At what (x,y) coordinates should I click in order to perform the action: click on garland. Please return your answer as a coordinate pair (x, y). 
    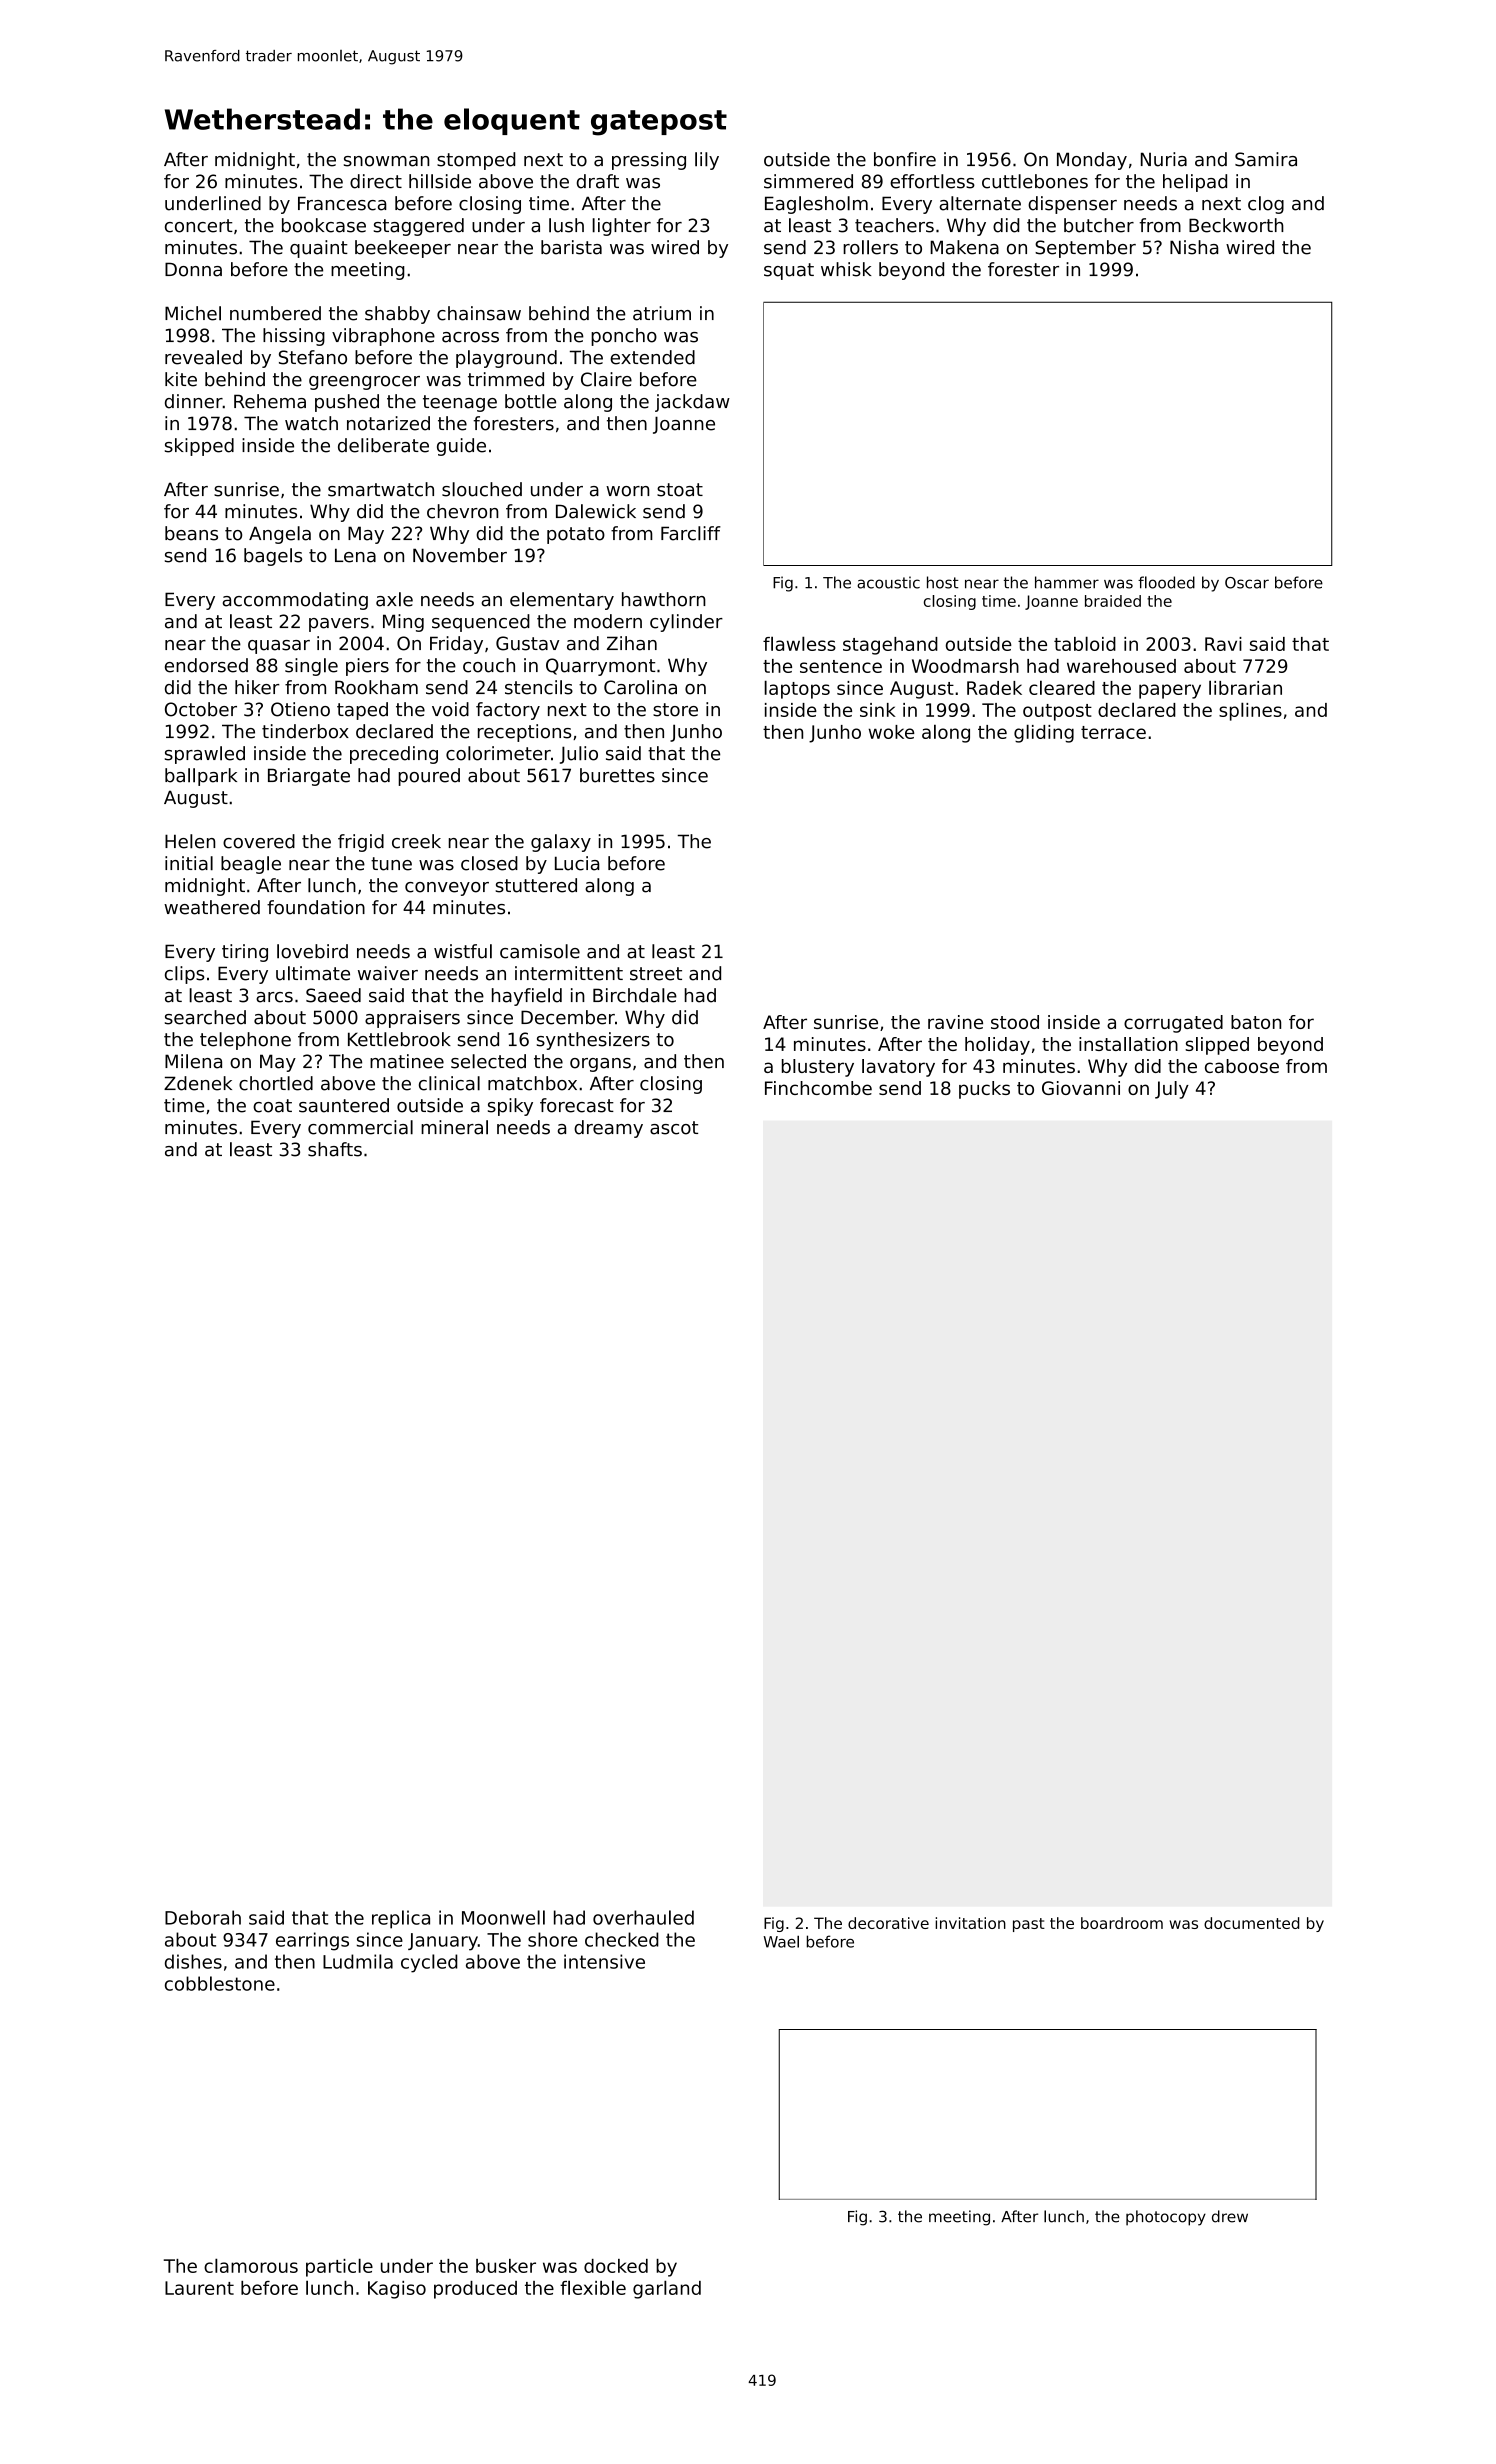
    Looking at the image, I should click on (667, 2289).
